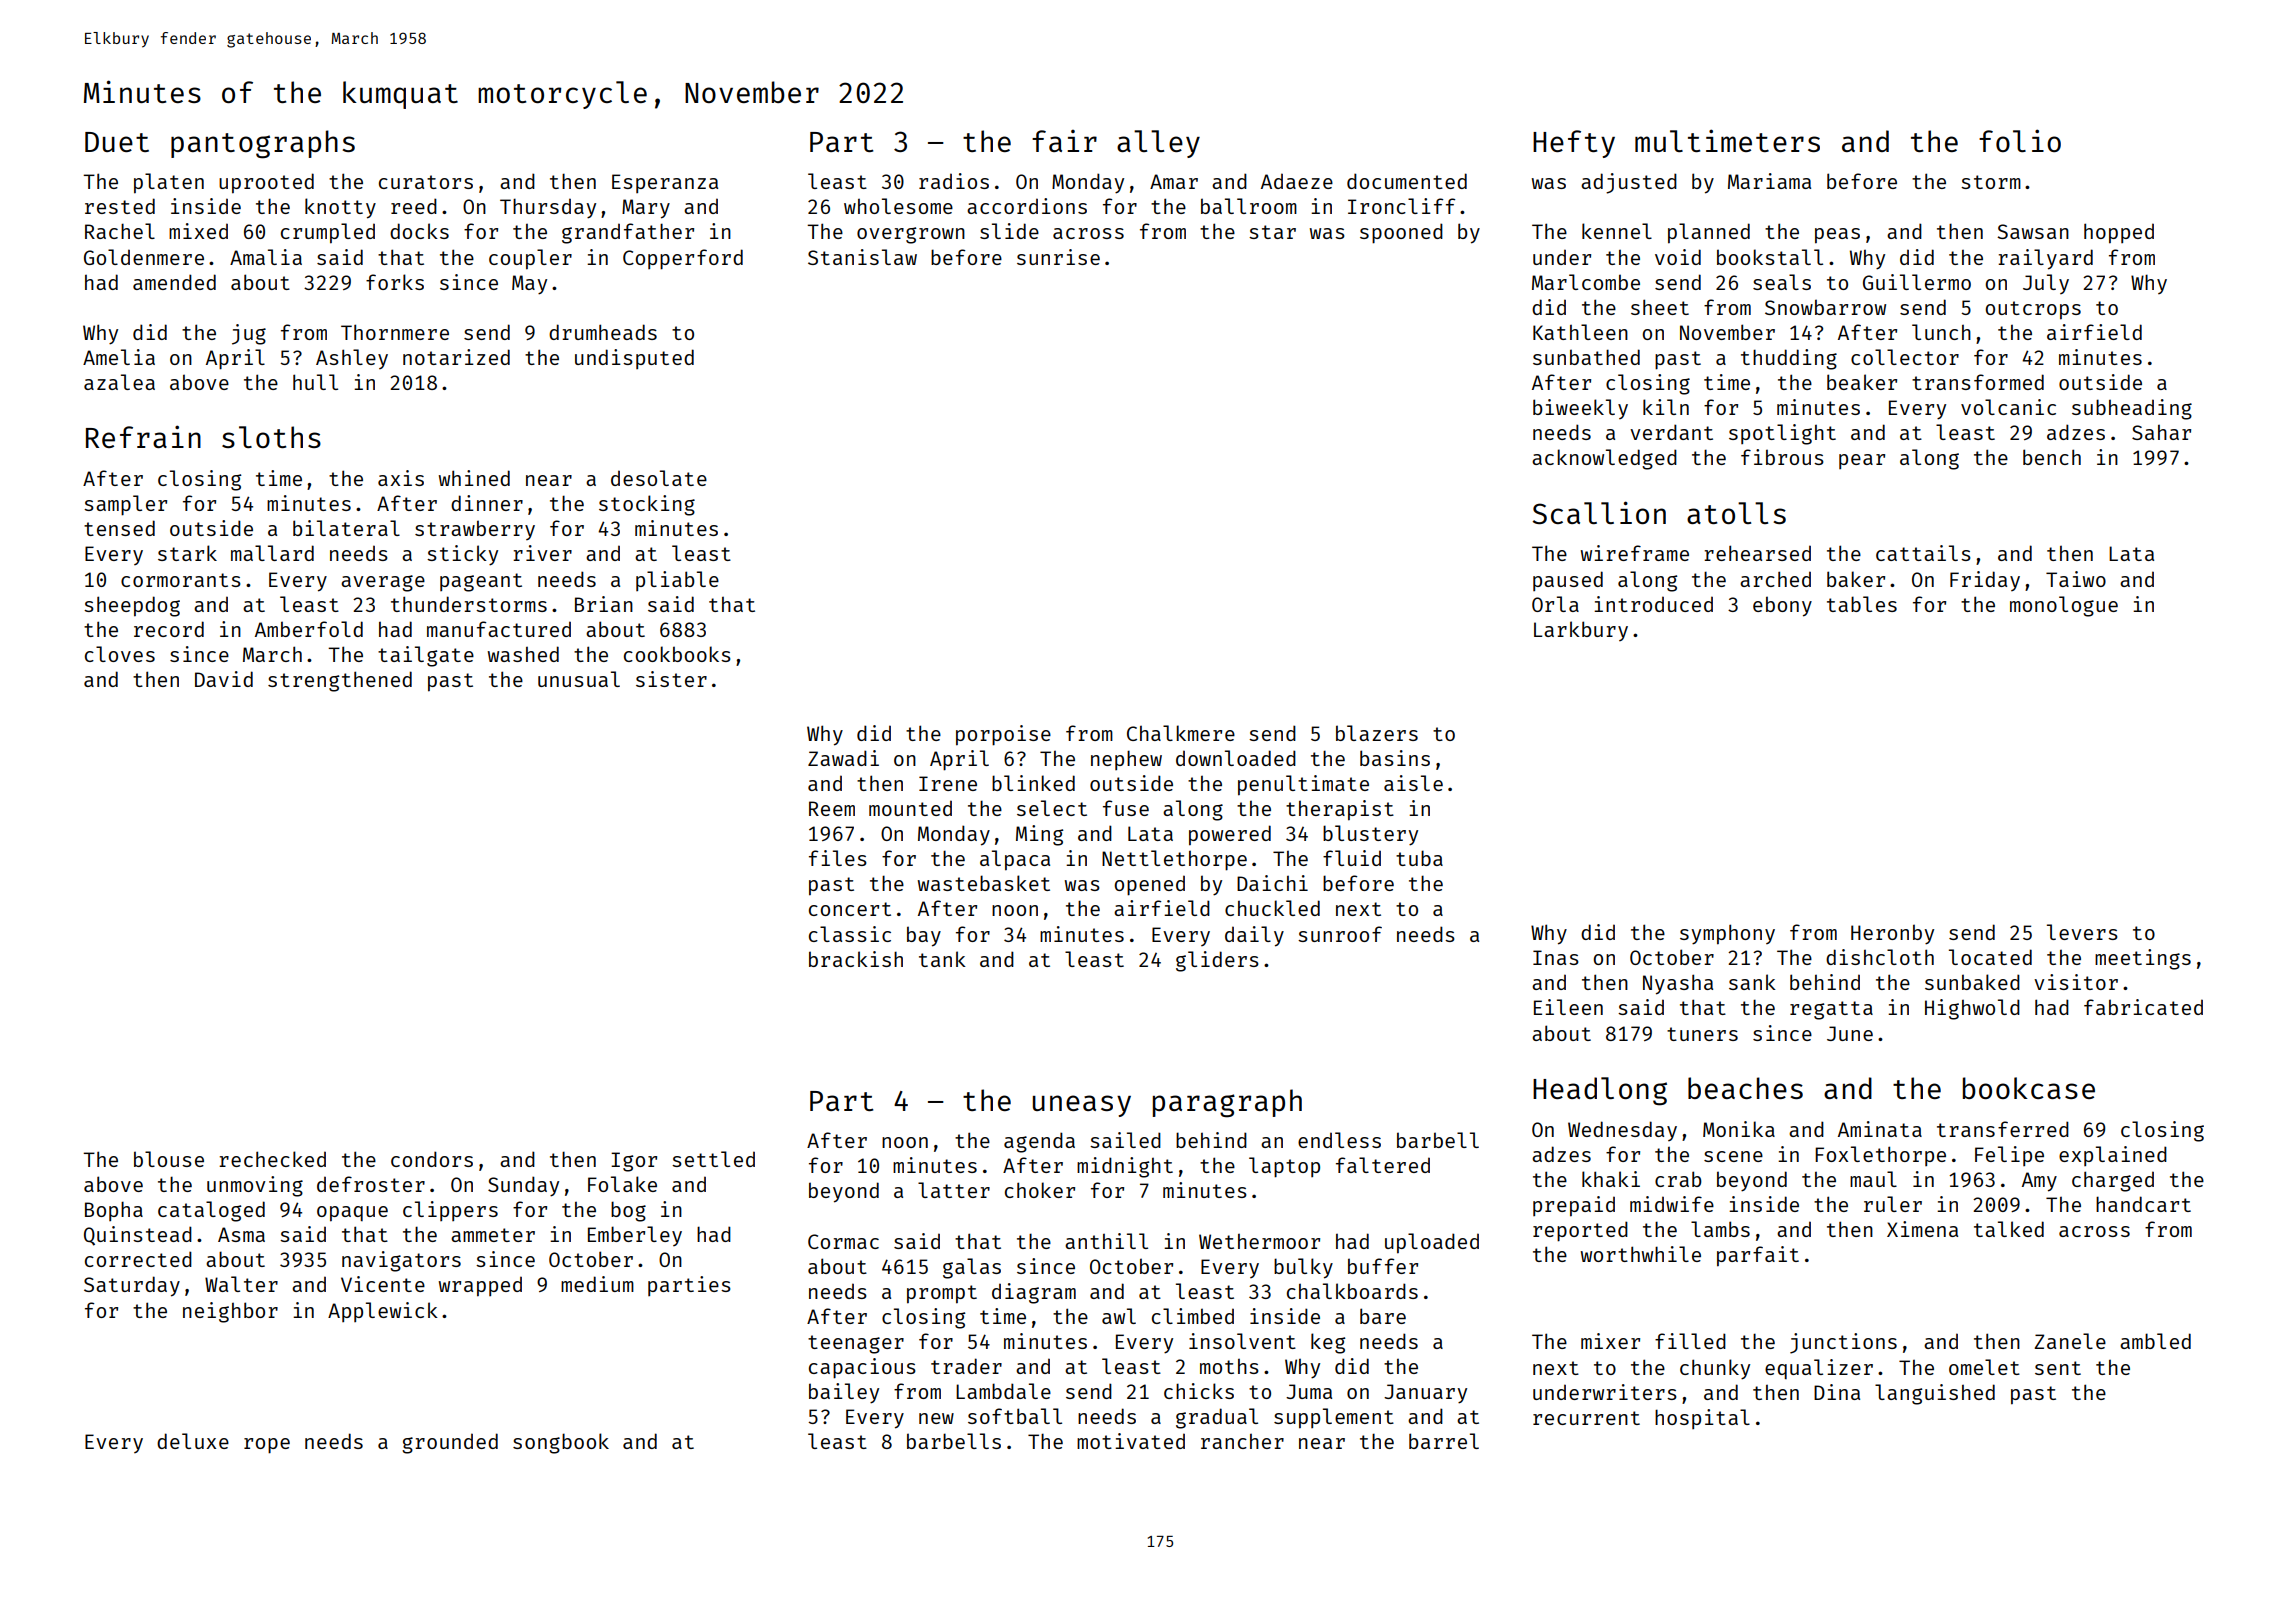  What do you see at coordinates (1217, 961) in the image?
I see `gliders` at bounding box center [1217, 961].
